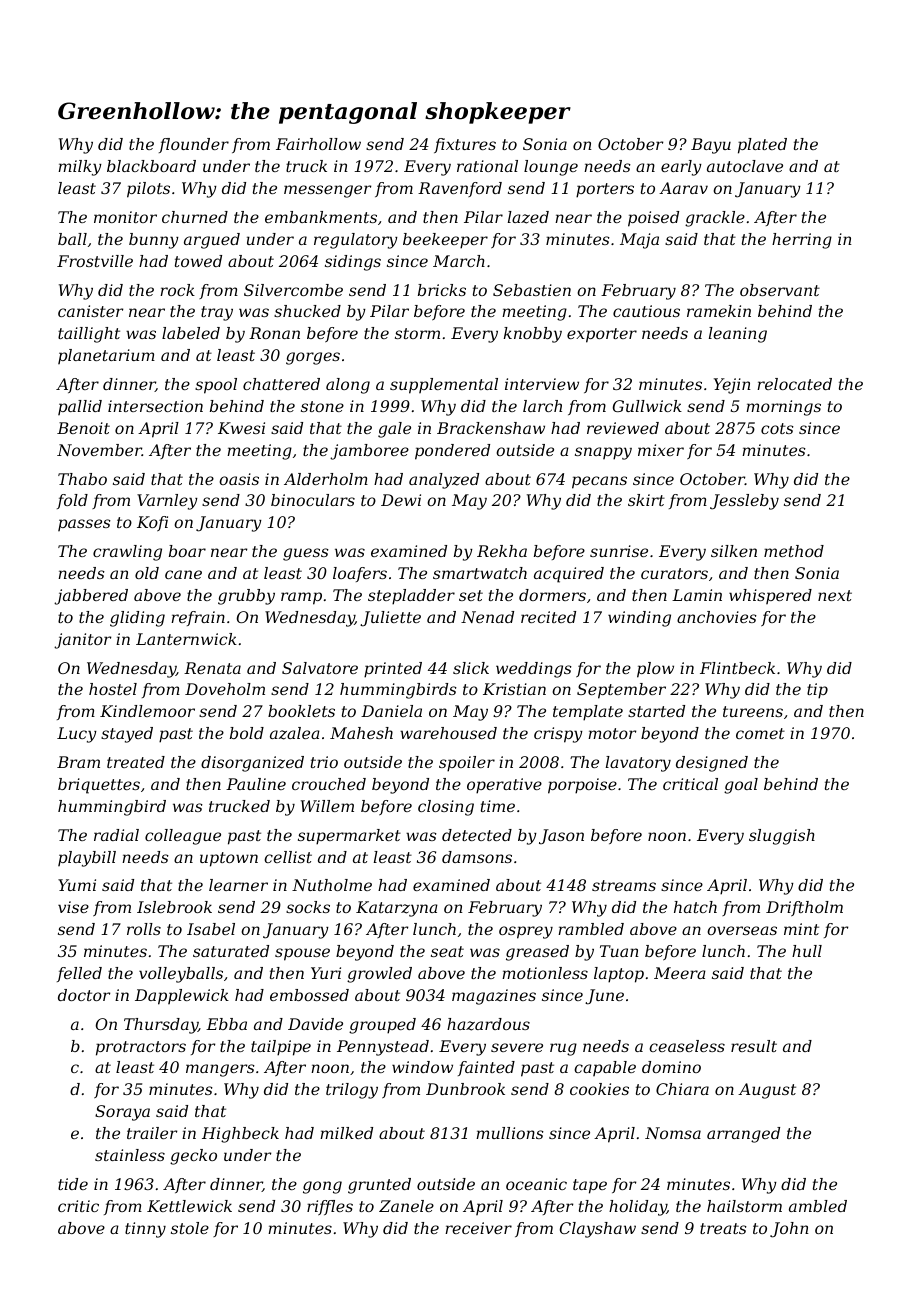 This page has width=924, height=1308. I want to click on playbill, so click(87, 859).
